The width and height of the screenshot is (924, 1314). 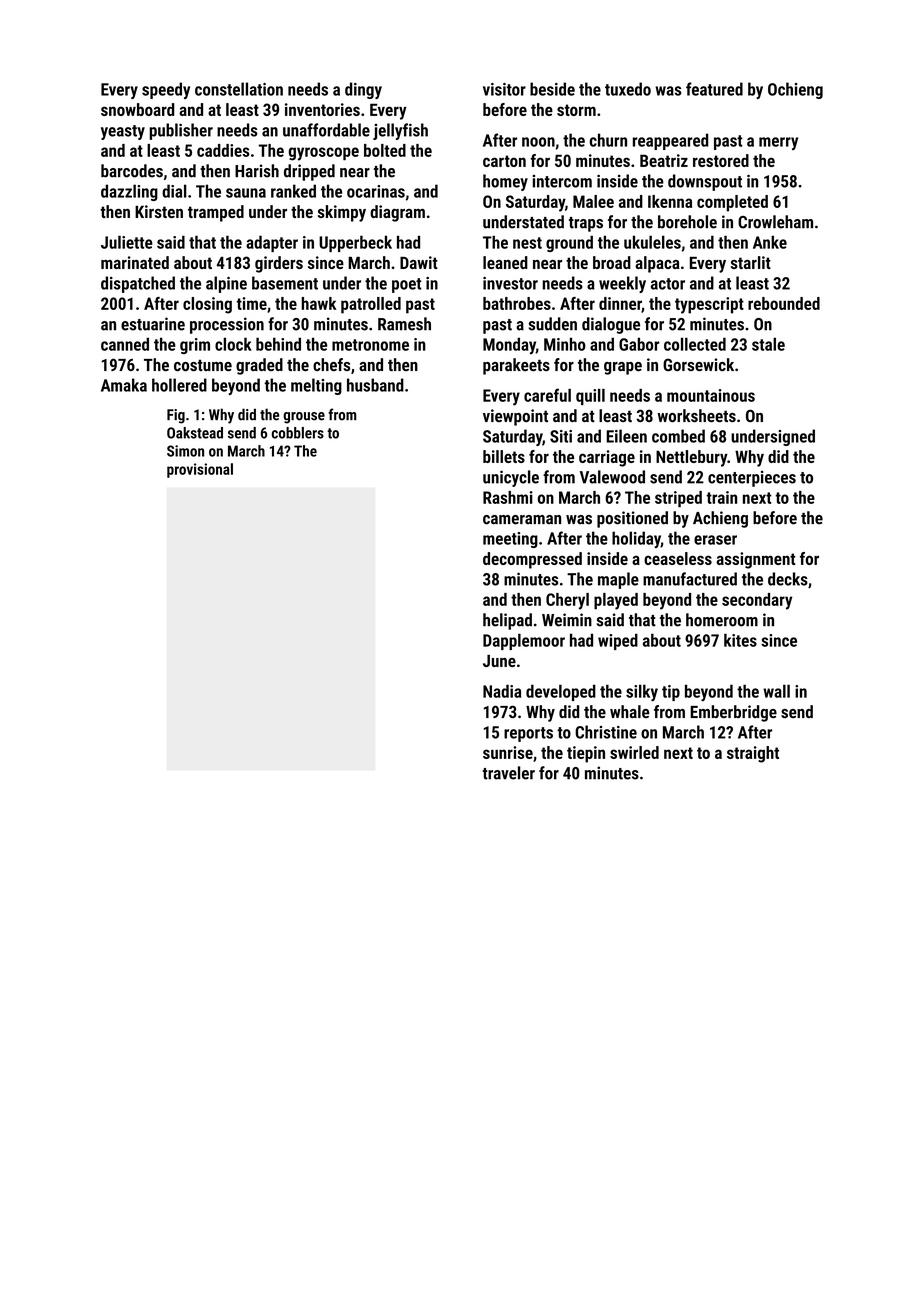 What do you see at coordinates (508, 752) in the screenshot?
I see `sunrise` at bounding box center [508, 752].
